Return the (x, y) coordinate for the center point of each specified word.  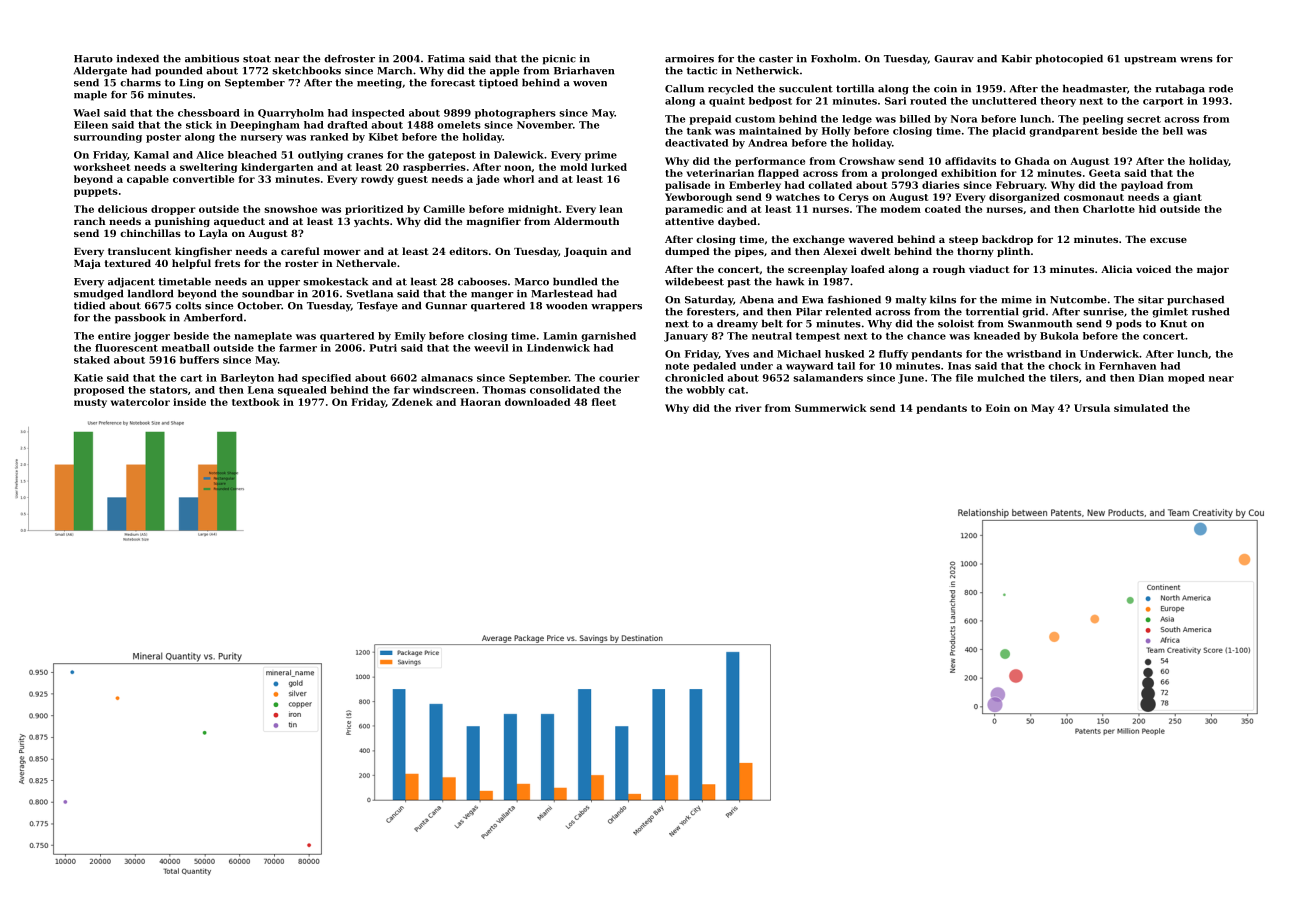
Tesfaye (377, 307)
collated (830, 185)
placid (1009, 132)
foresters (711, 312)
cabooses (482, 281)
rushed (1210, 311)
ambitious (212, 58)
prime (601, 156)
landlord (150, 293)
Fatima (446, 59)
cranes (365, 156)
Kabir (1016, 58)
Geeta (1105, 173)
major (1213, 270)
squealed (302, 391)
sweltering (208, 168)
